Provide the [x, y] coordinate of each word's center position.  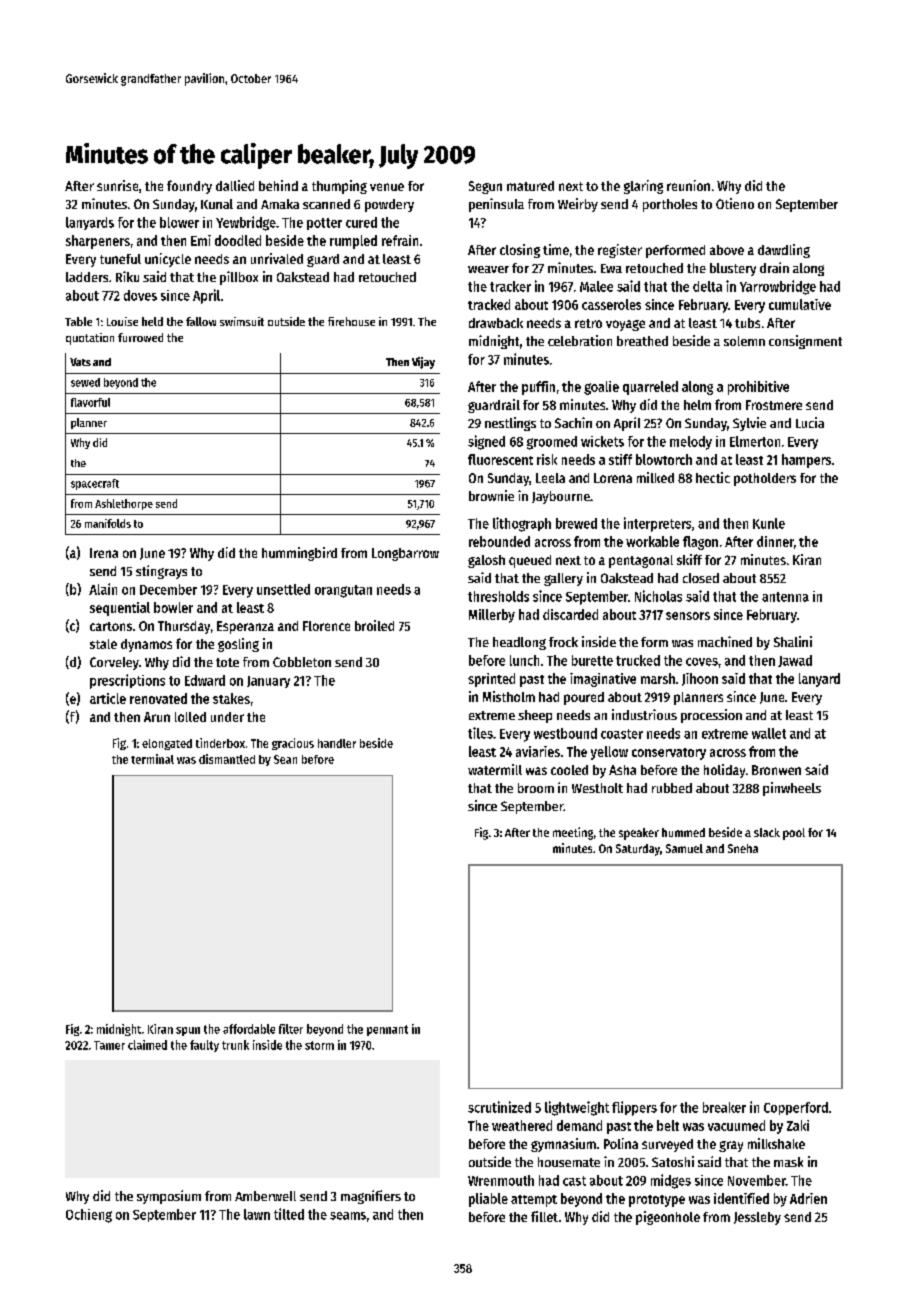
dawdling [784, 251]
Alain [103, 589]
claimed [147, 1045]
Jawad [795, 661]
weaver [488, 269]
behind [278, 185]
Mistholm [509, 696]
